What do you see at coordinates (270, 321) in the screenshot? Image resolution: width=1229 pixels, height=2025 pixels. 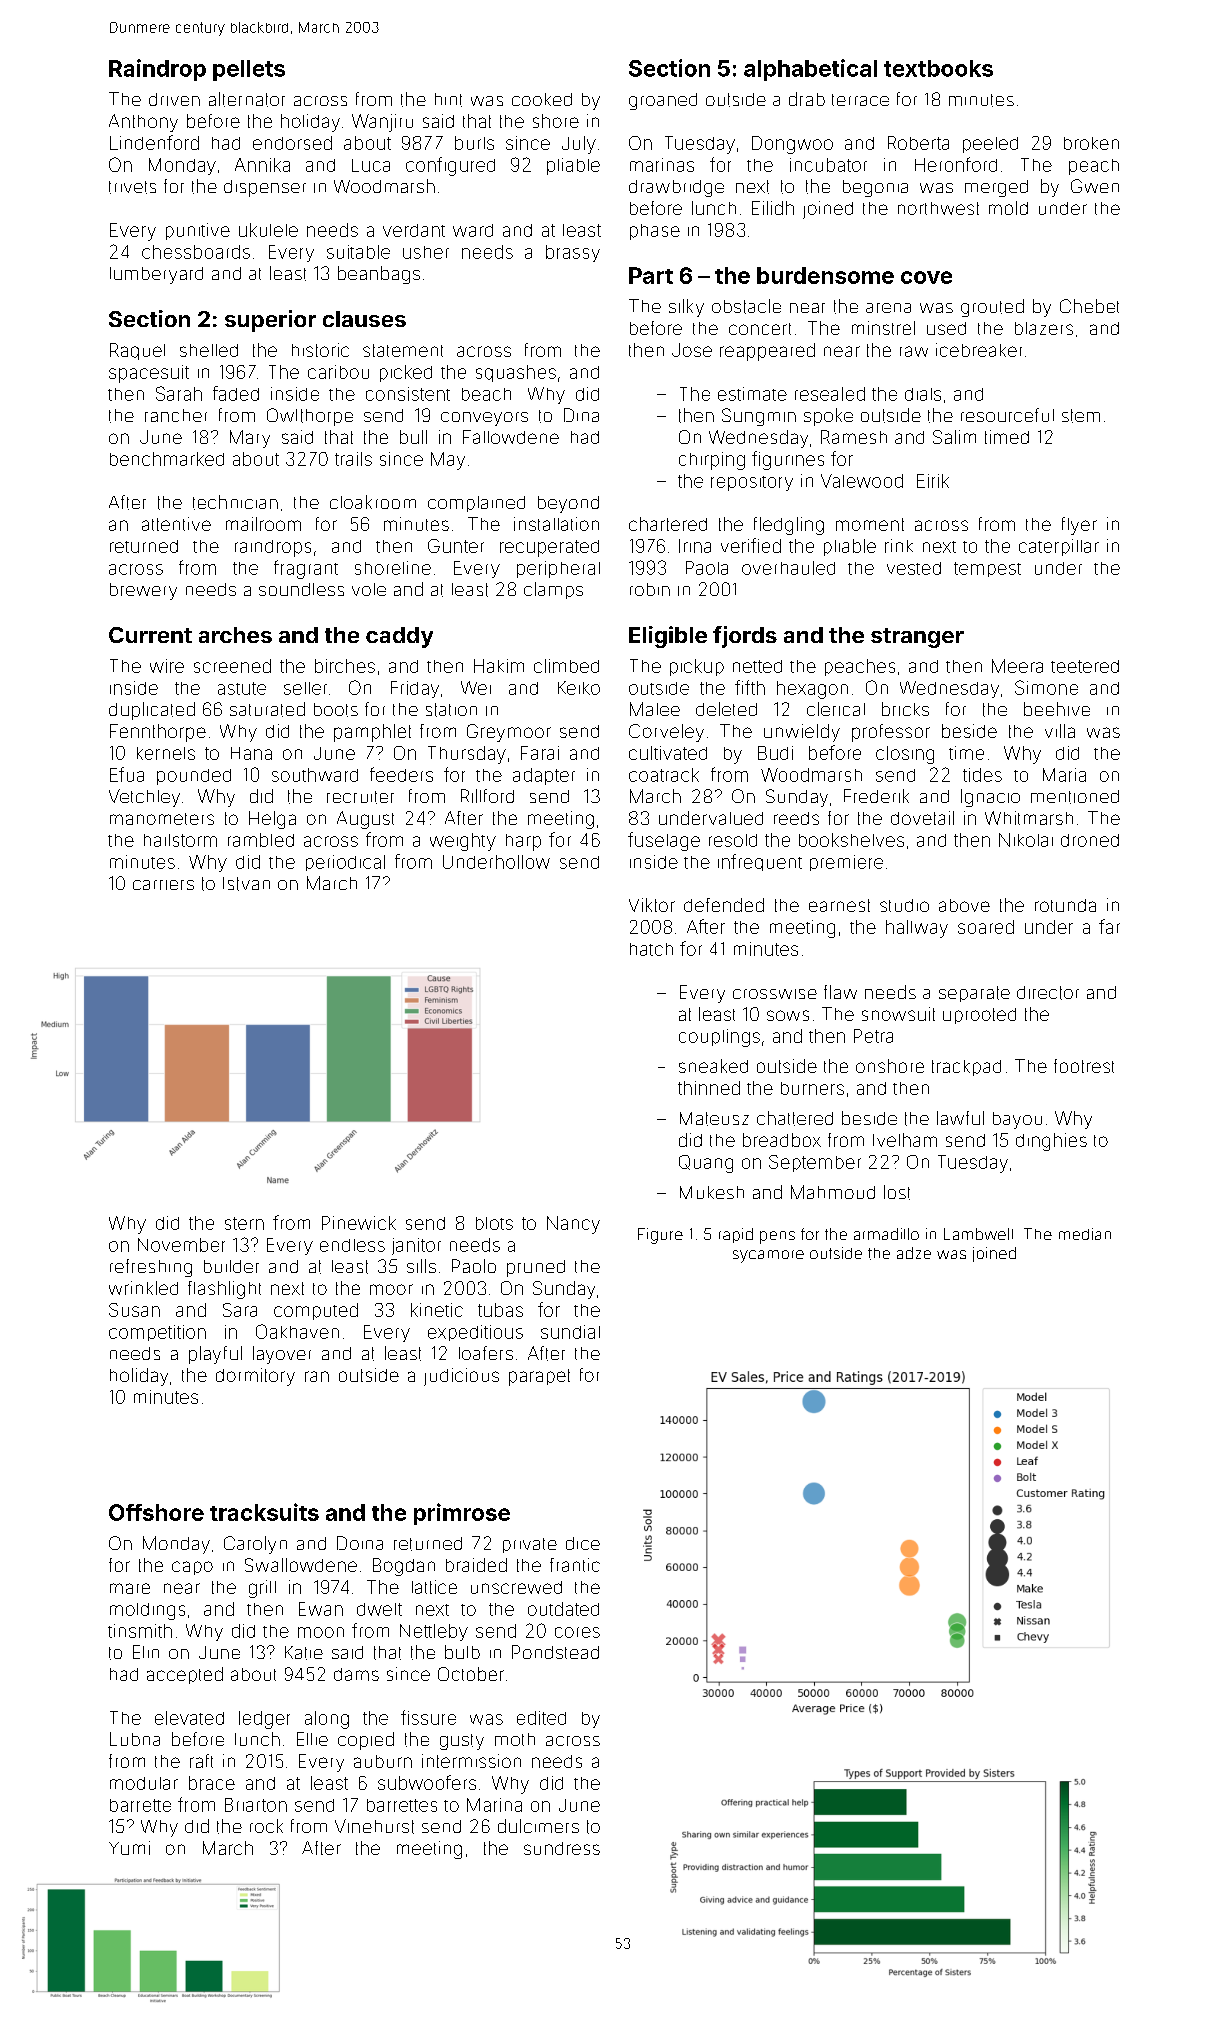 I see `superior` at bounding box center [270, 321].
